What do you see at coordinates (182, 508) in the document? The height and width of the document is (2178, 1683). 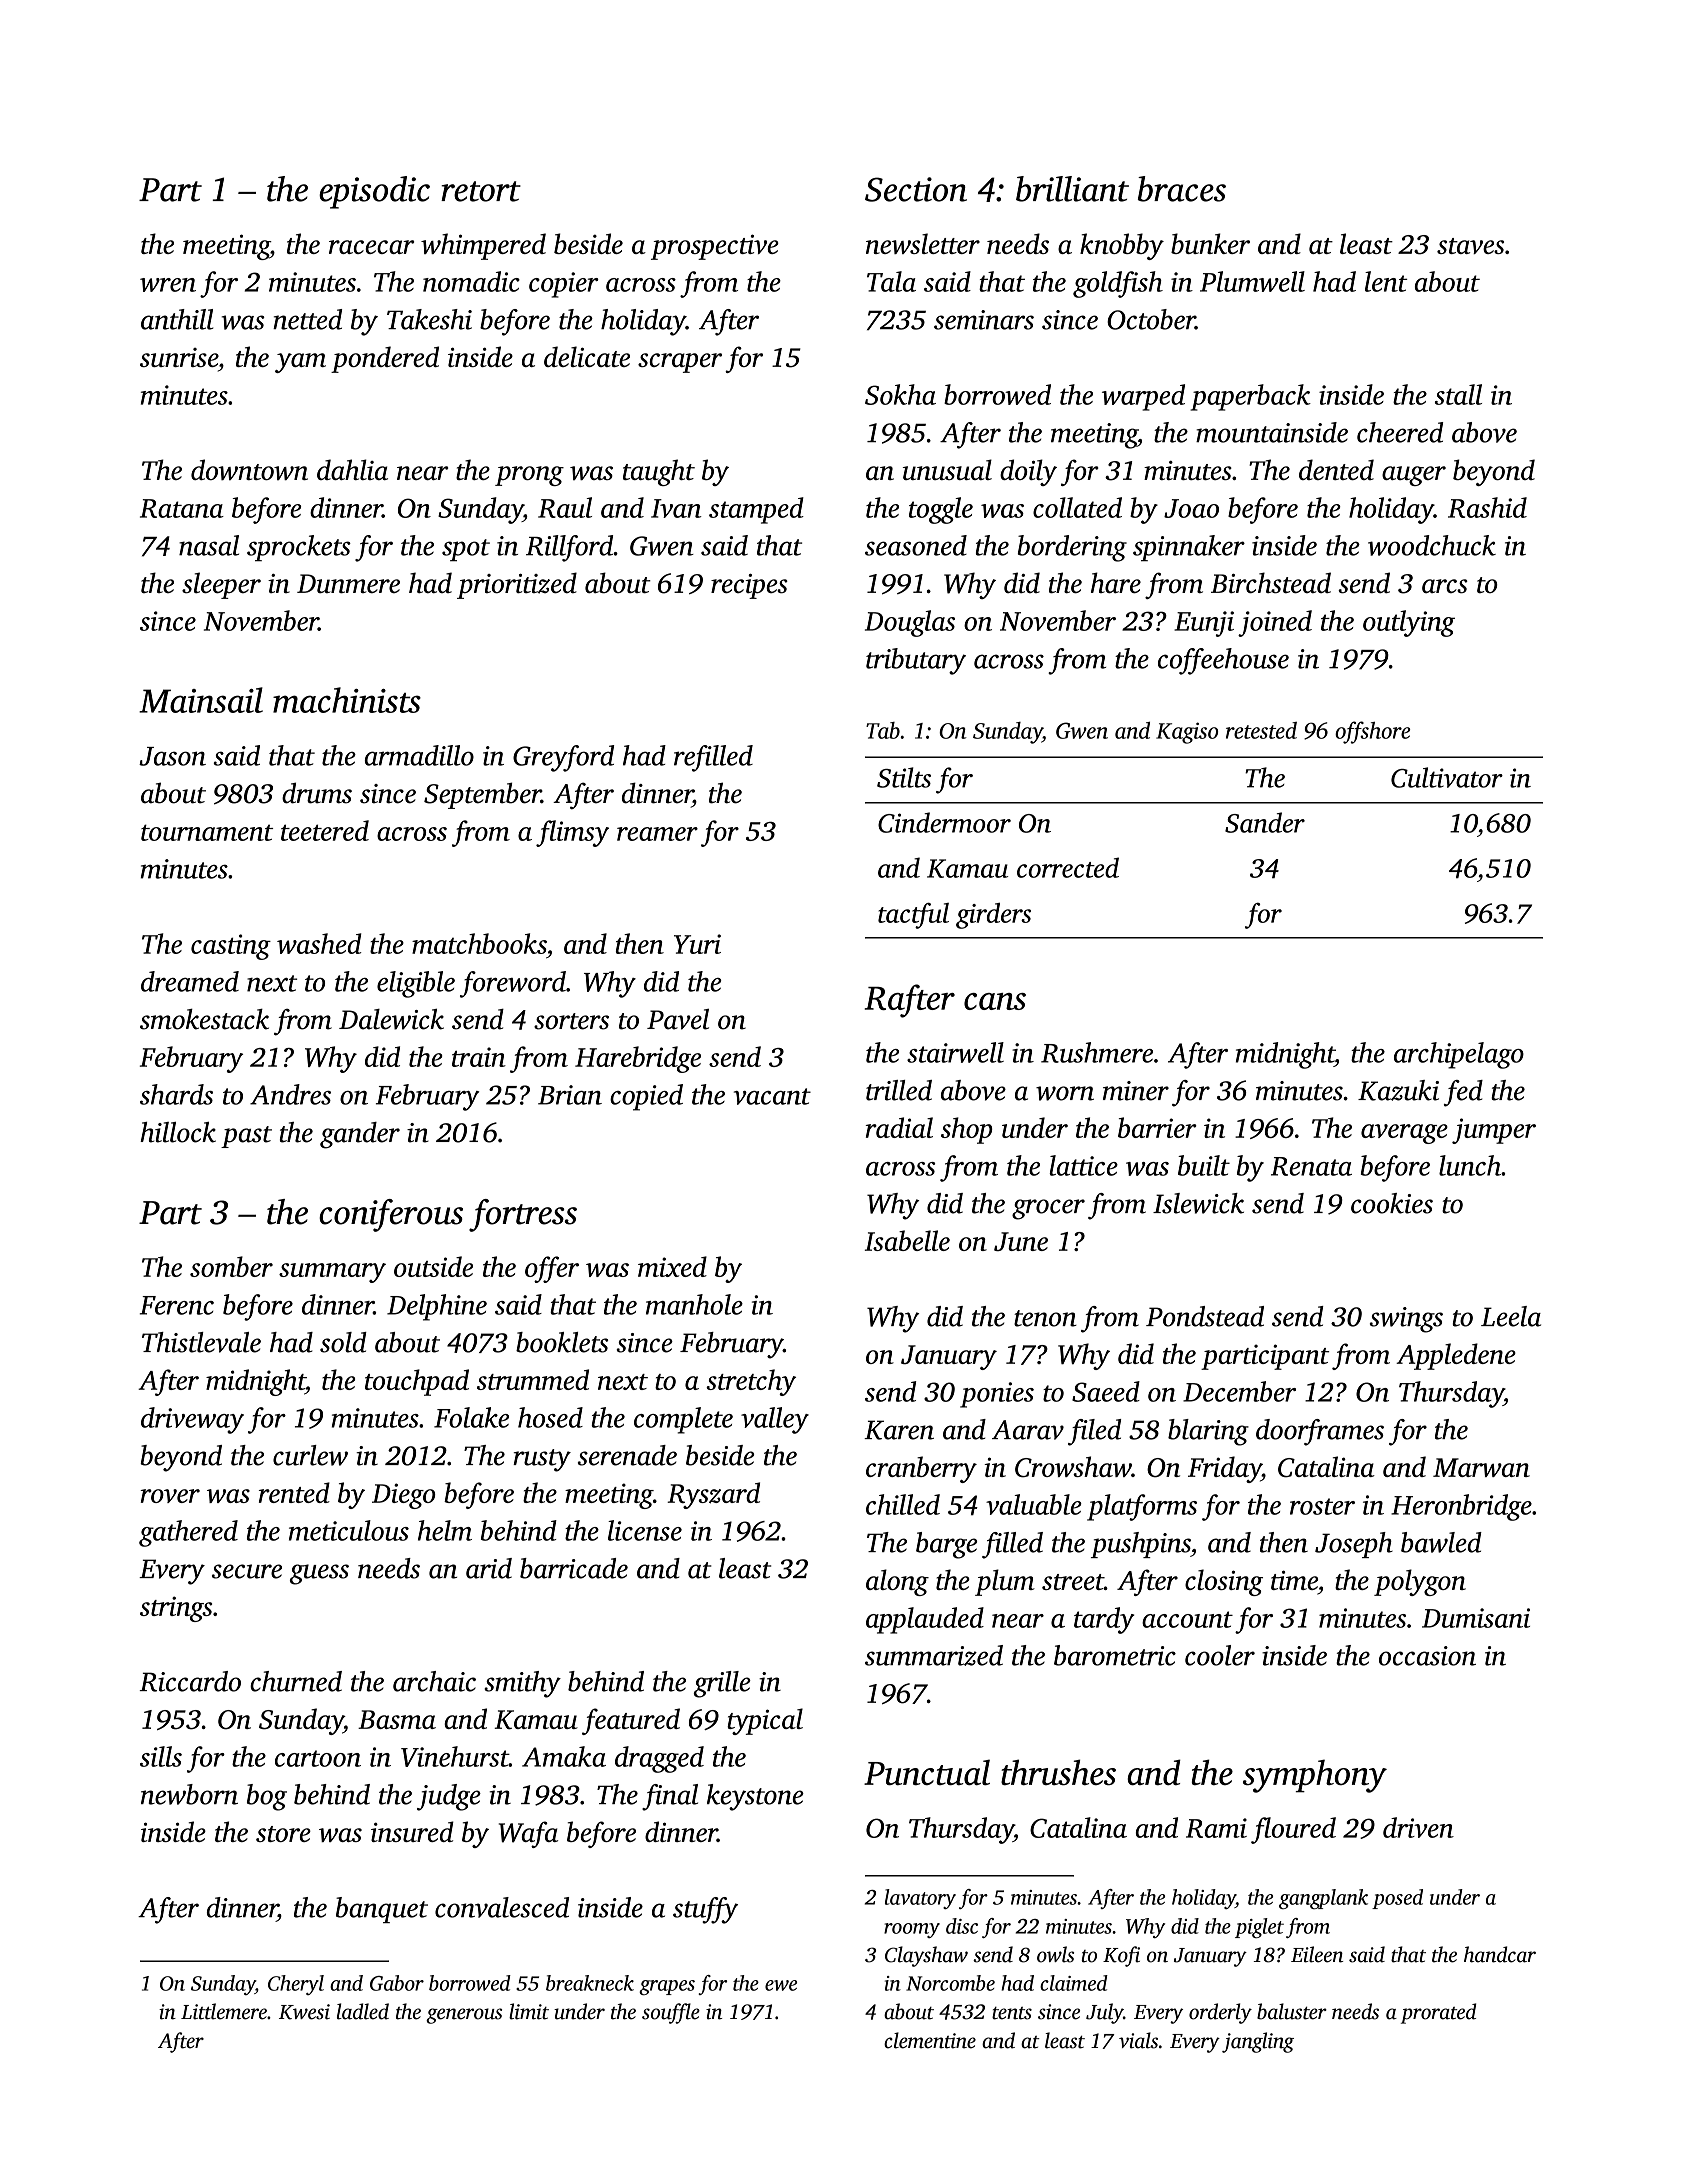 I see `Ratana` at bounding box center [182, 508].
